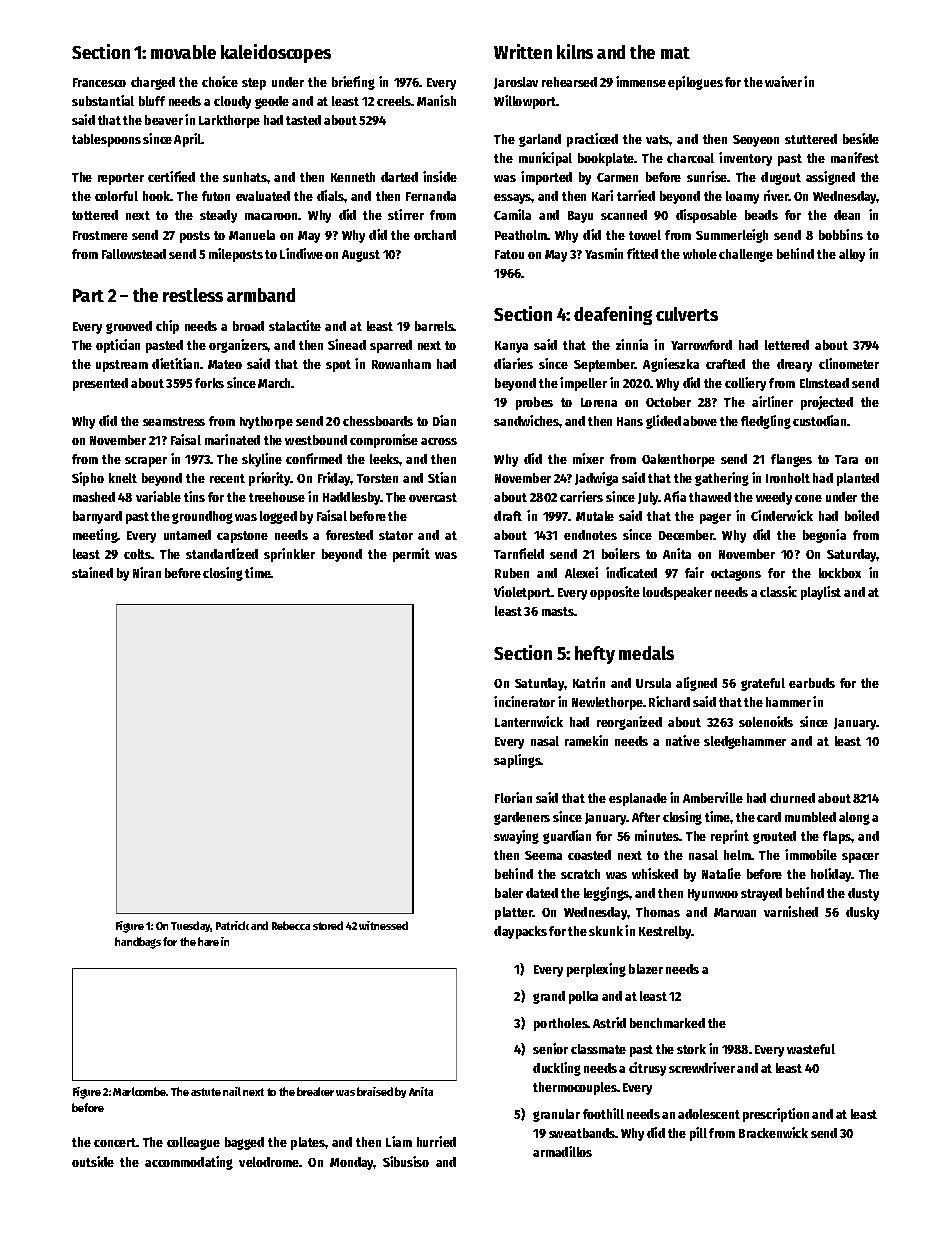 The height and width of the document is (1233, 952). What do you see at coordinates (519, 553) in the document?
I see `Tarnfield` at bounding box center [519, 553].
